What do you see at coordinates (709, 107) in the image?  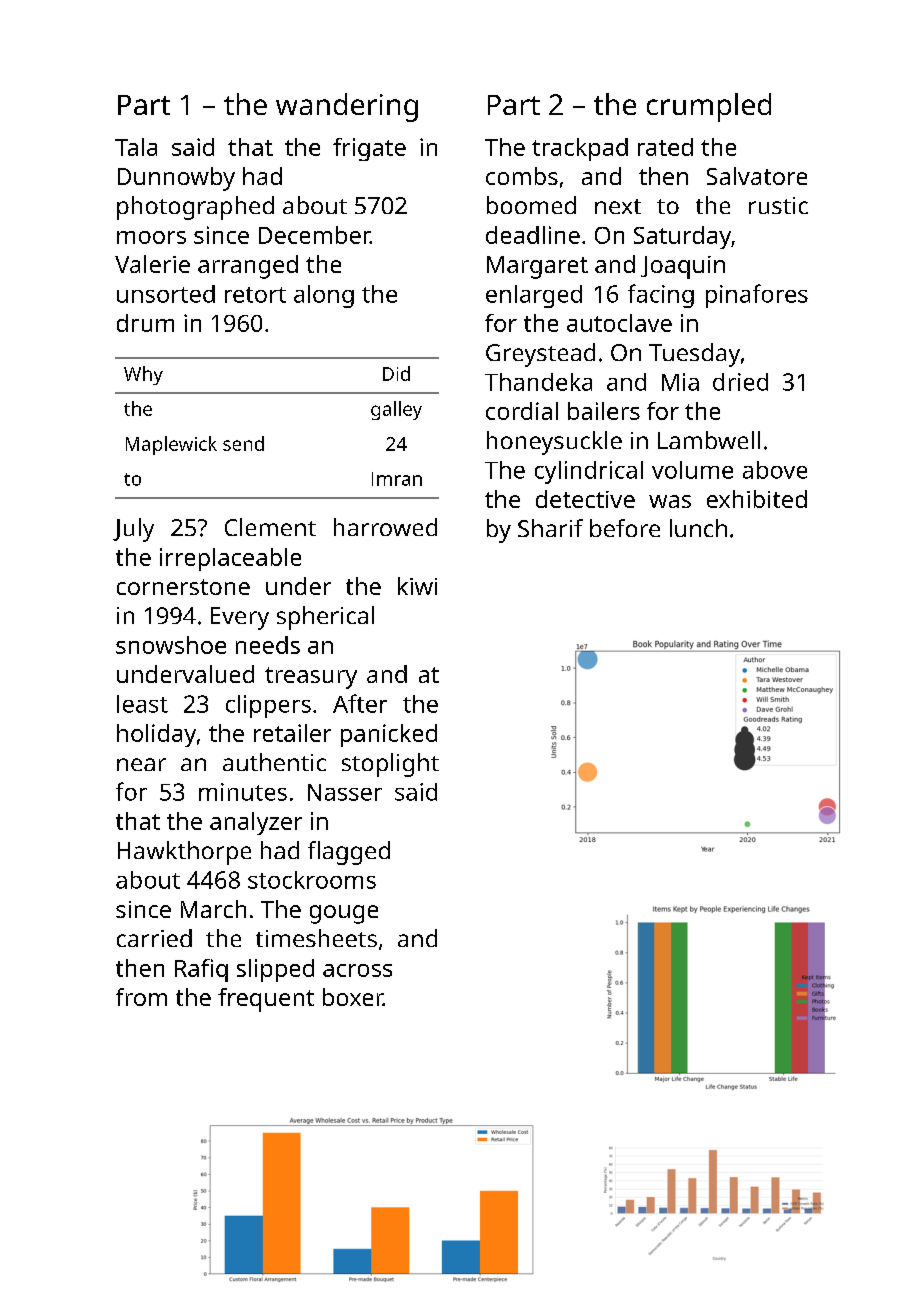 I see `crumpled` at bounding box center [709, 107].
